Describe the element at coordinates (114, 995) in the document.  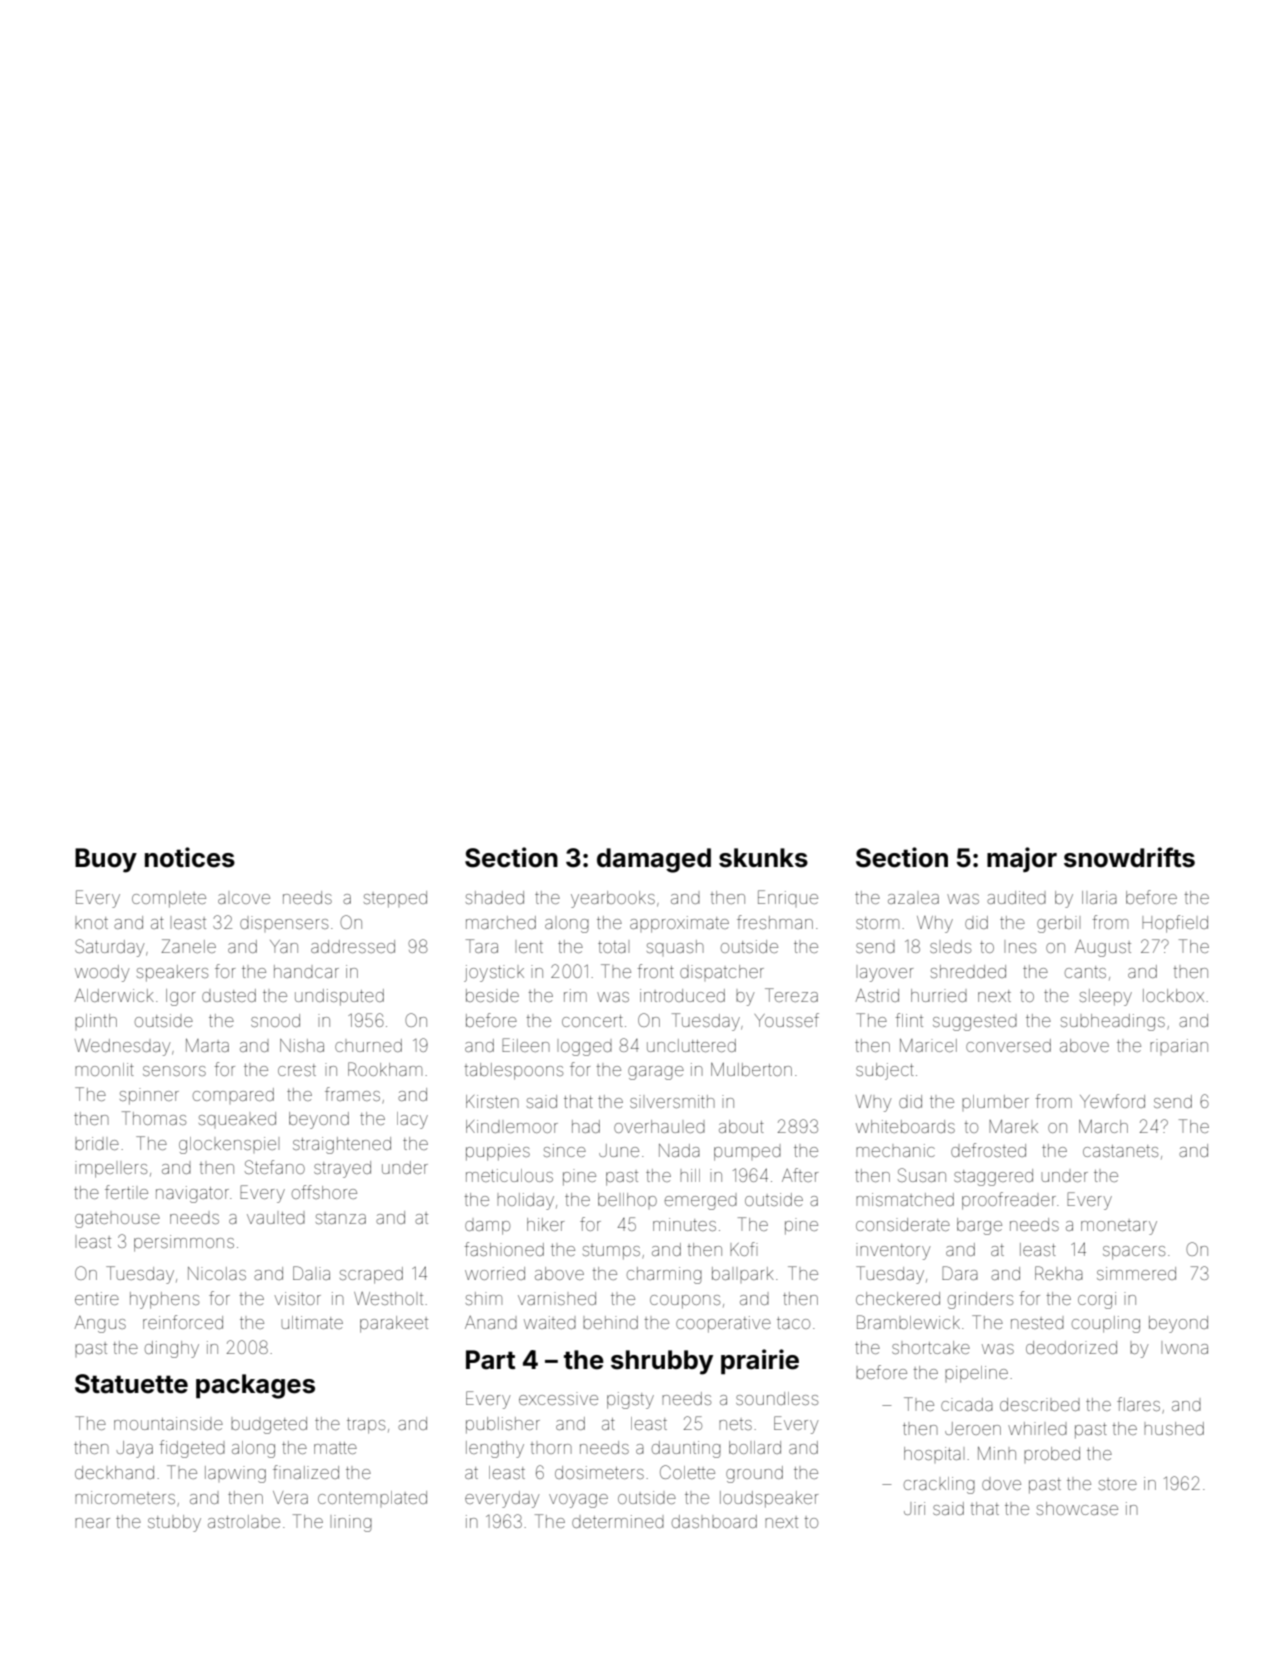
I see `Alderwick` at that location.
